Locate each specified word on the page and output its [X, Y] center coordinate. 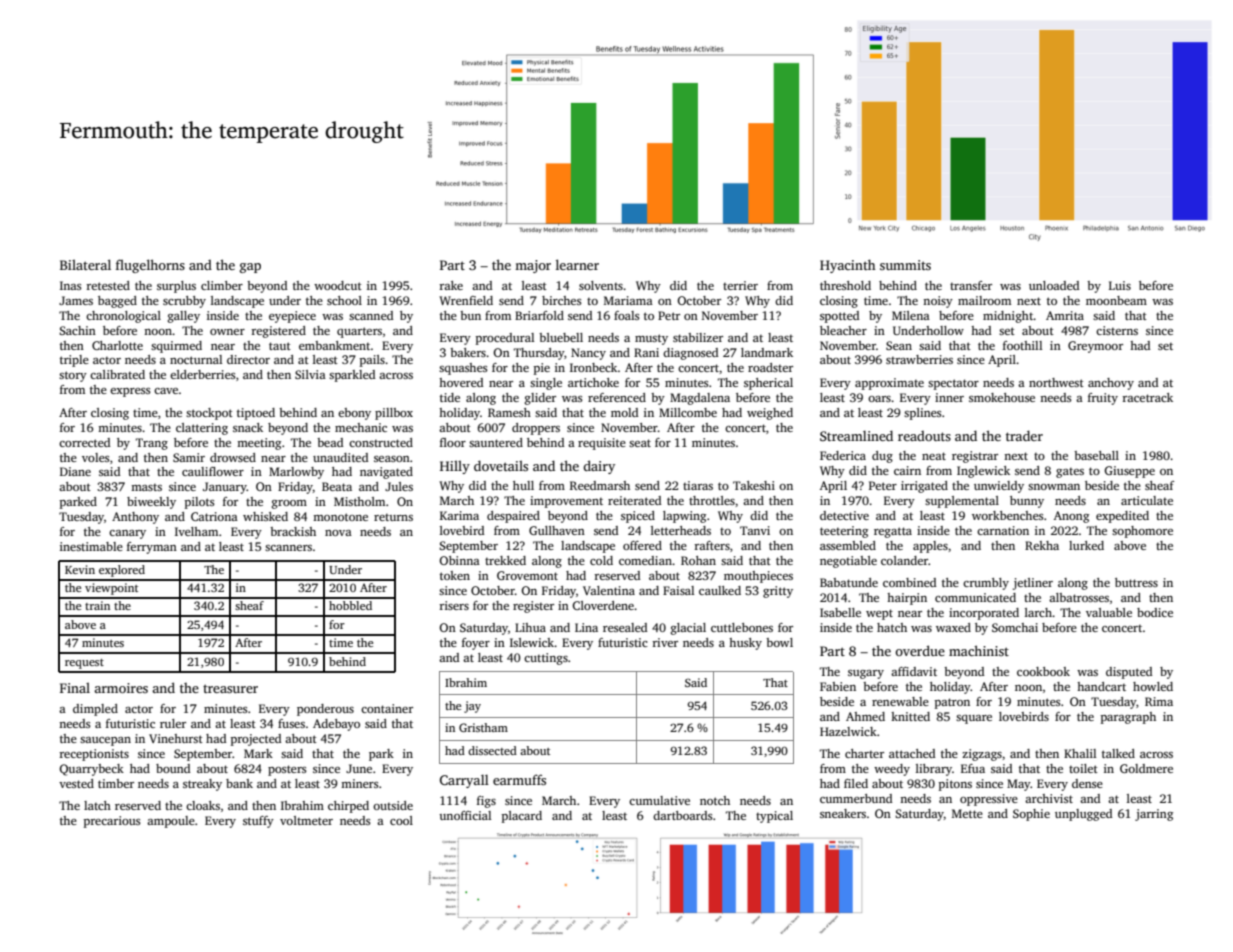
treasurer [230, 688]
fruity [1103, 399]
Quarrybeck [92, 770]
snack [248, 427]
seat [640, 443]
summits [905, 265]
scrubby [184, 302]
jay [472, 707]
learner [577, 264]
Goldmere [1146, 768]
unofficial [465, 815]
